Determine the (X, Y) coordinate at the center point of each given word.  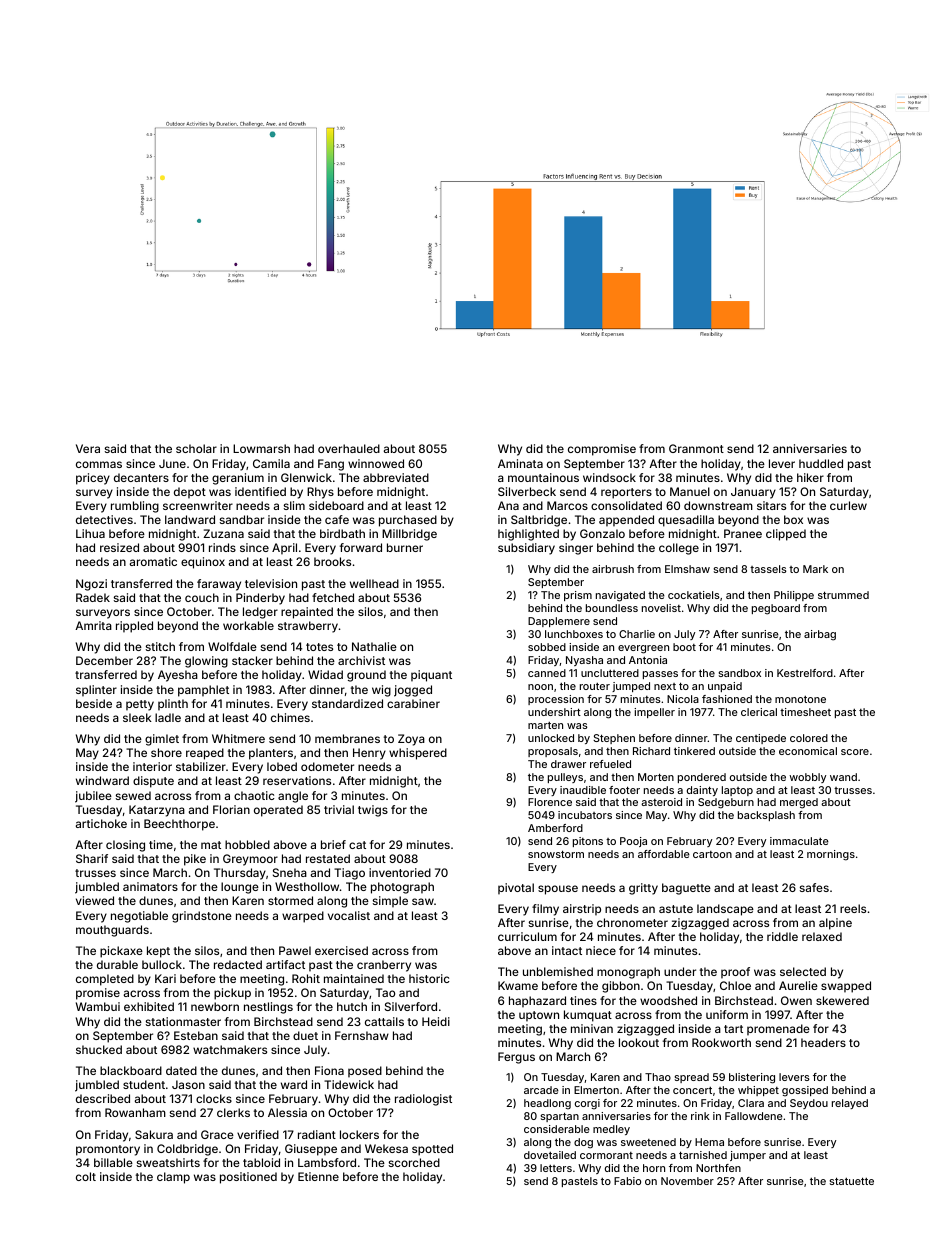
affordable (664, 854)
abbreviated (396, 477)
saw (423, 901)
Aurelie (798, 985)
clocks (214, 1098)
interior (152, 766)
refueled (610, 764)
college (679, 549)
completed (105, 980)
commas (99, 464)
